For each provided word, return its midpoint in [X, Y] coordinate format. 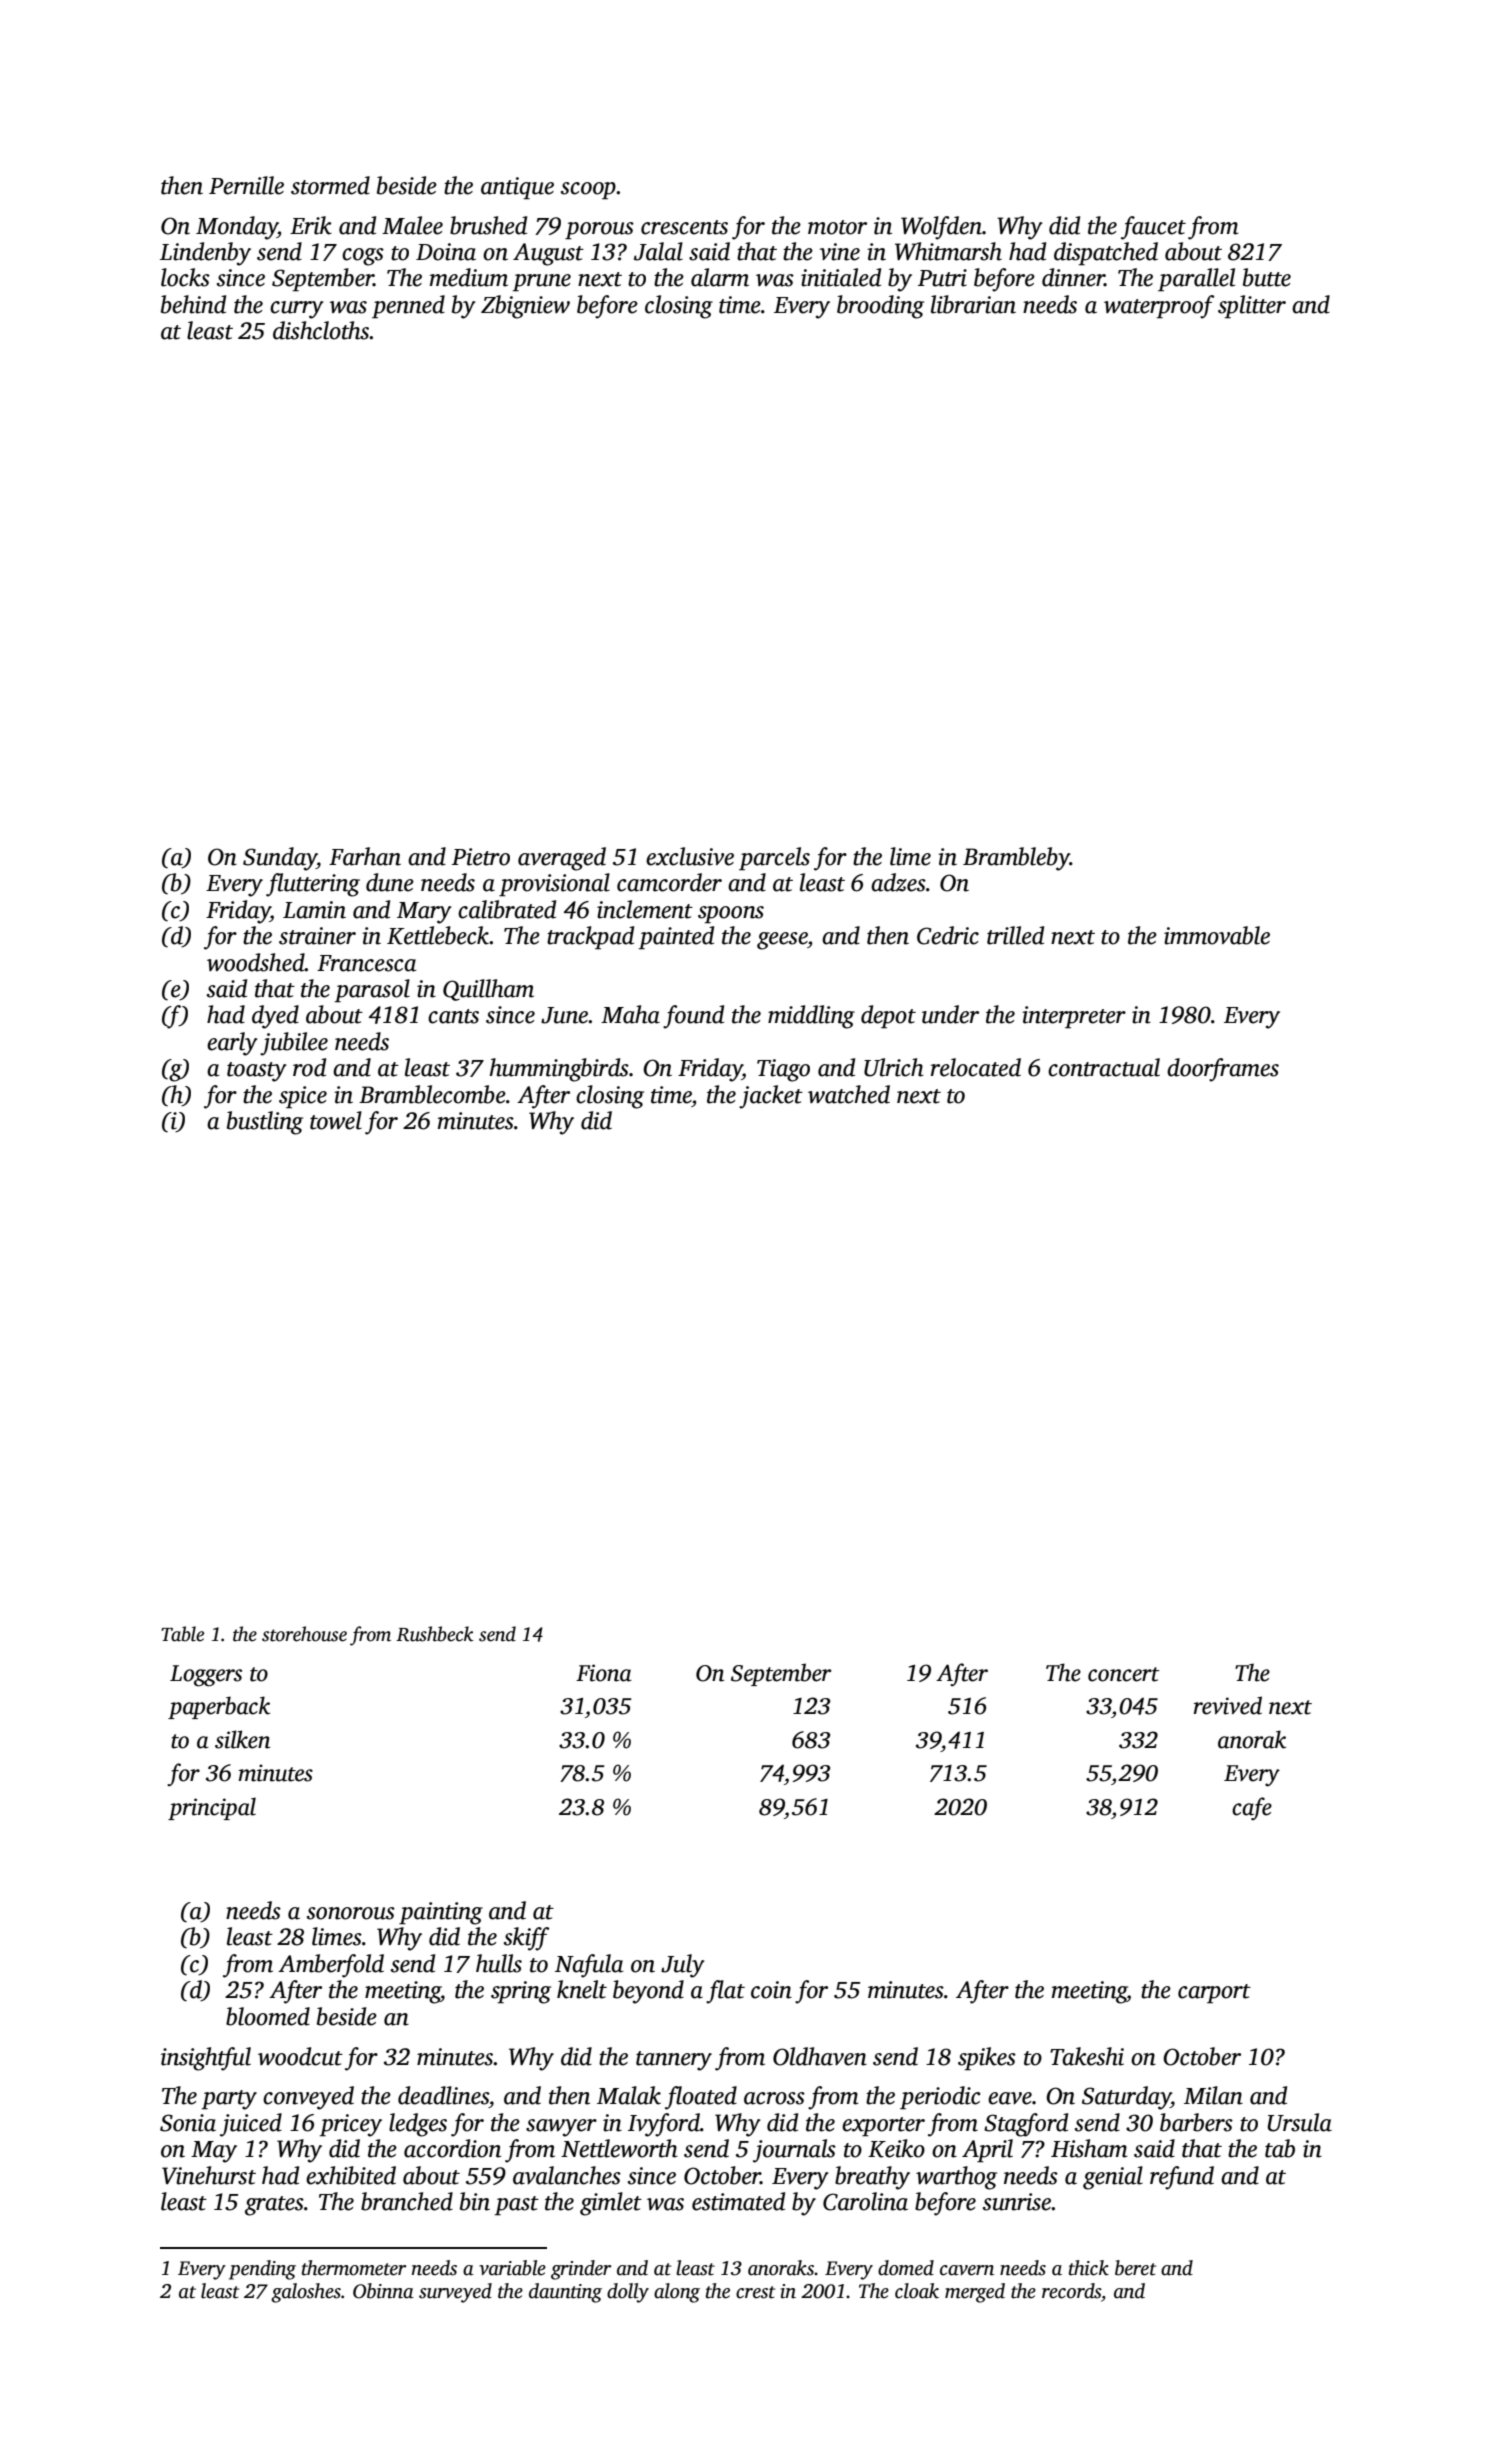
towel [336, 1120]
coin [771, 1990]
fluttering [313, 885]
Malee [412, 225]
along [677, 2293]
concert [1123, 1674]
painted [676, 938]
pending [262, 2270]
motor [837, 227]
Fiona [604, 1673]
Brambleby [1016, 859]
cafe [1252, 1808]
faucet [1153, 228]
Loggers [206, 1676]
